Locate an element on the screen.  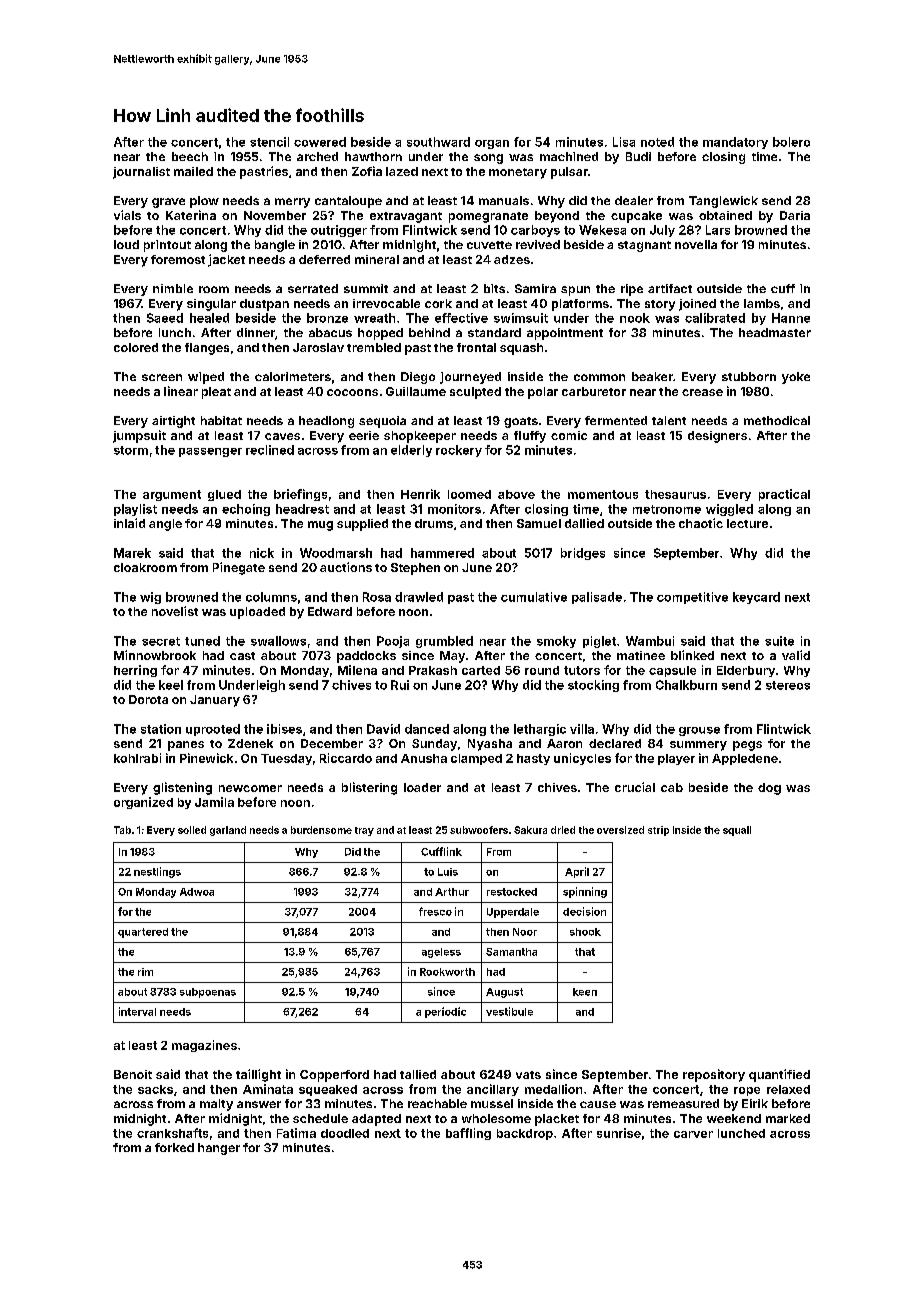
restocked is located at coordinates (512, 892).
